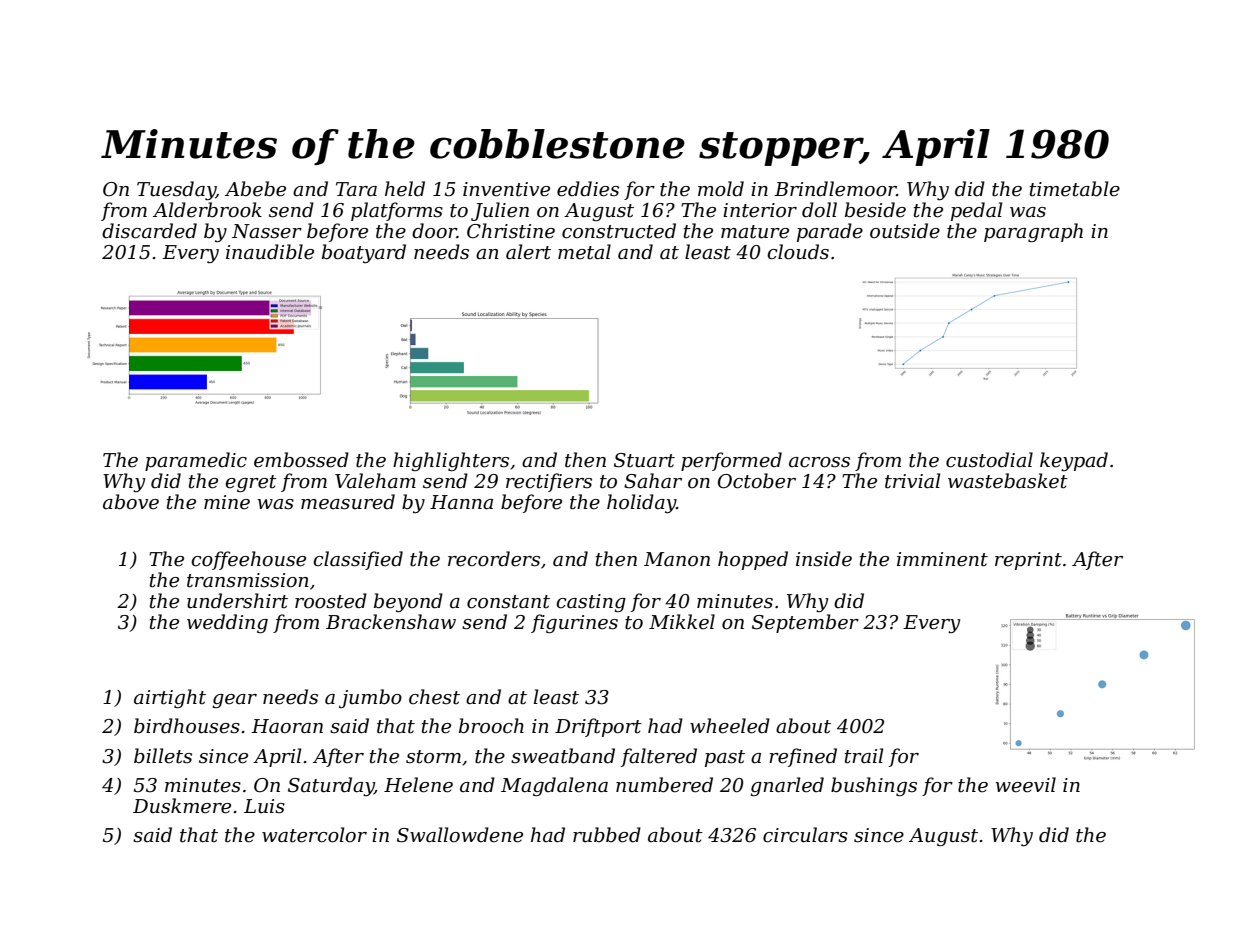 The width and height of the page is (1233, 952). Describe the element at coordinates (607, 835) in the page. I see `rubbed` at that location.
